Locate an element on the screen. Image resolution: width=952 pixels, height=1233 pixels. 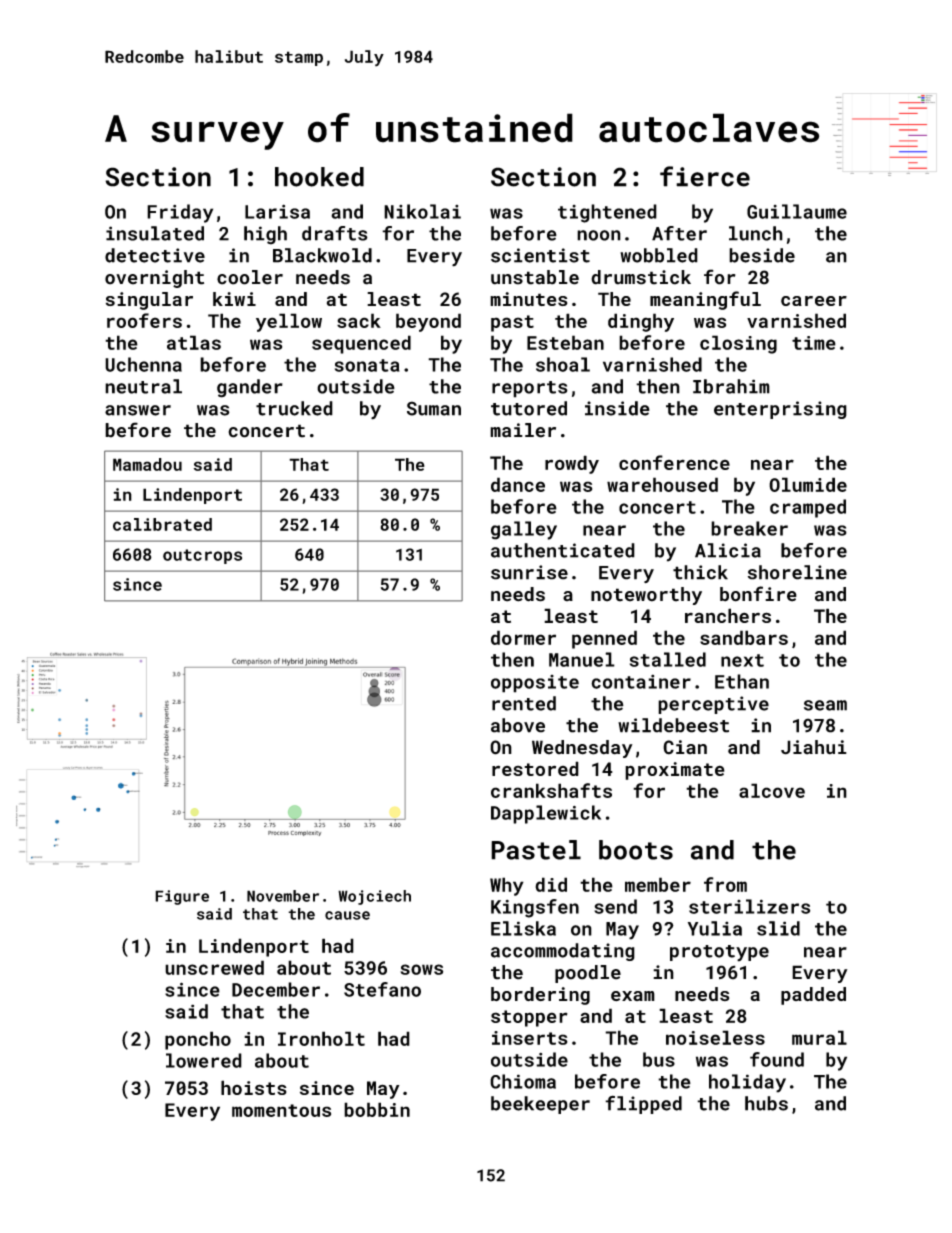
beekeeper is located at coordinates (540, 1105).
